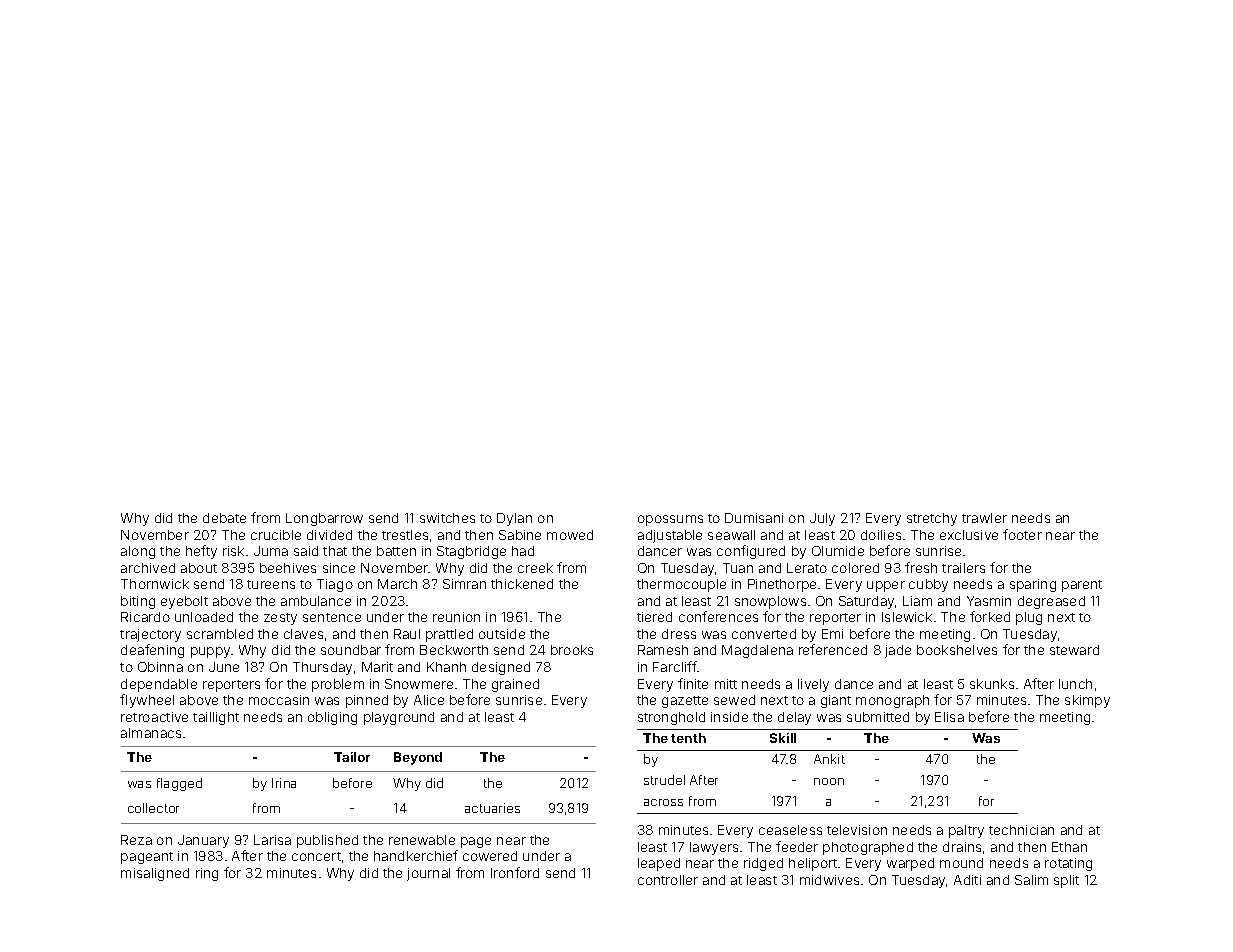 Image resolution: width=1233 pixels, height=952 pixels. Describe the element at coordinates (428, 874) in the image. I see `journal` at that location.
